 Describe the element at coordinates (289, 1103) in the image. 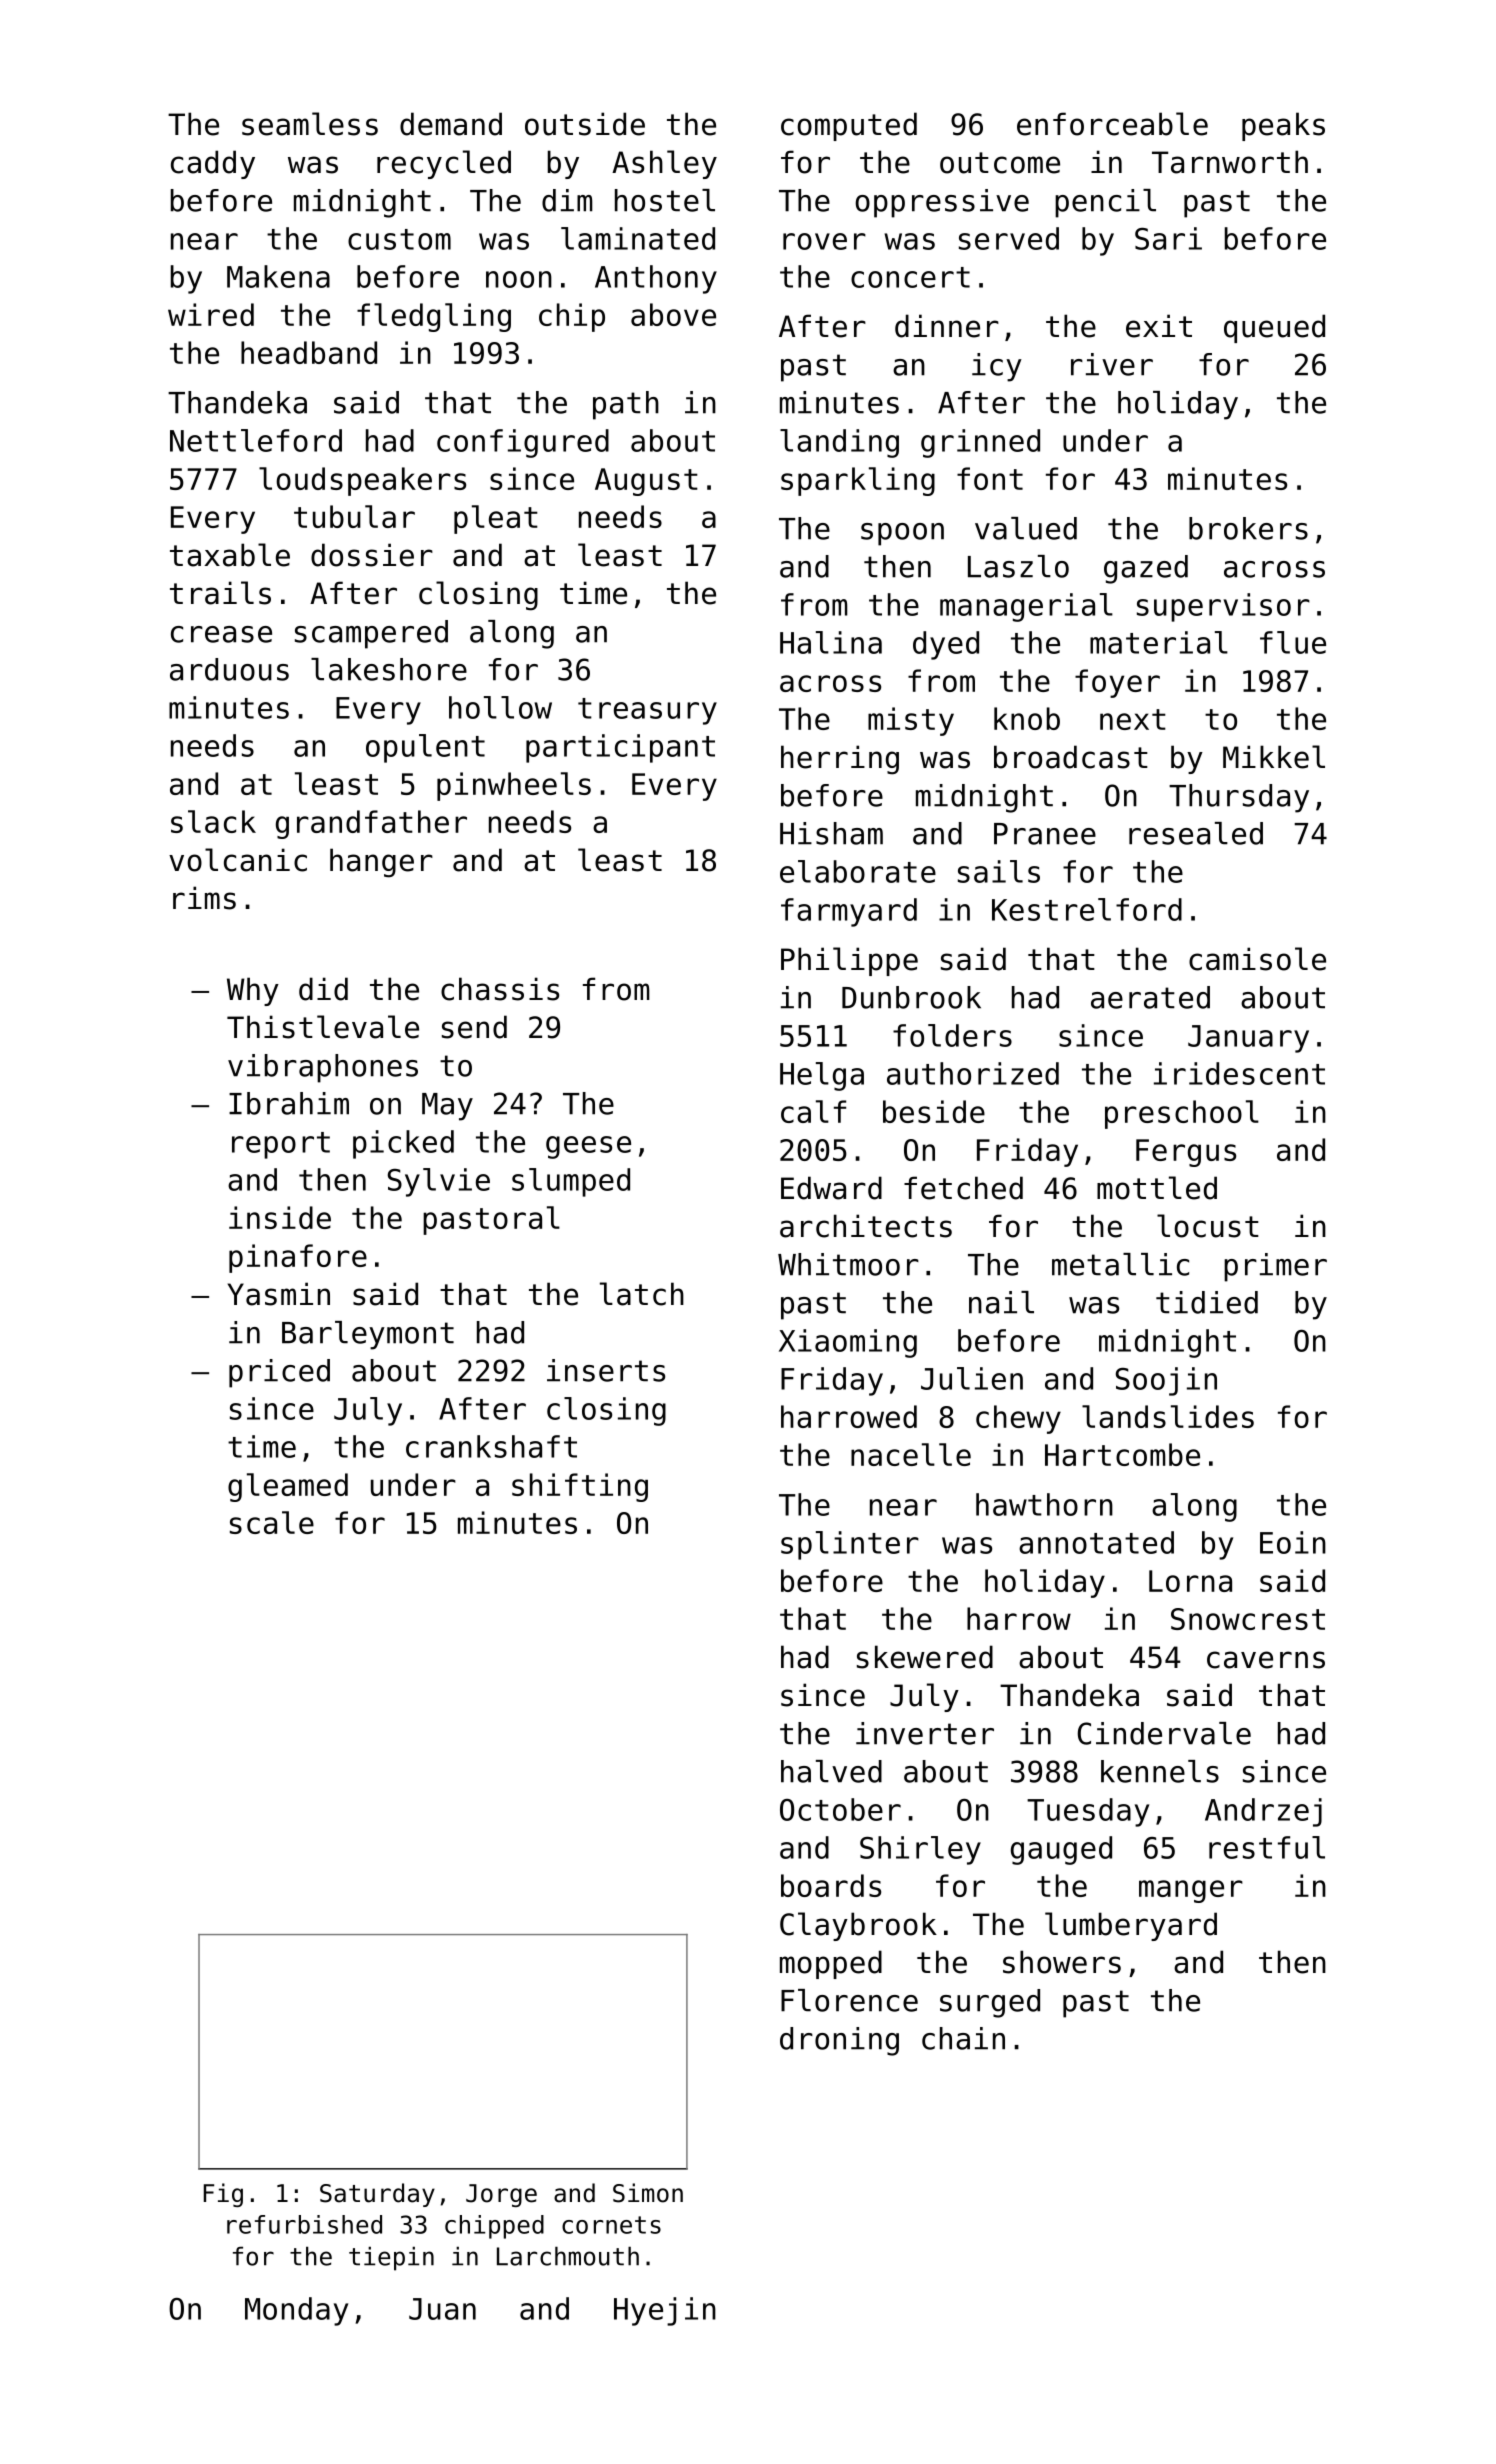

I see `Ibrahim` at that location.
